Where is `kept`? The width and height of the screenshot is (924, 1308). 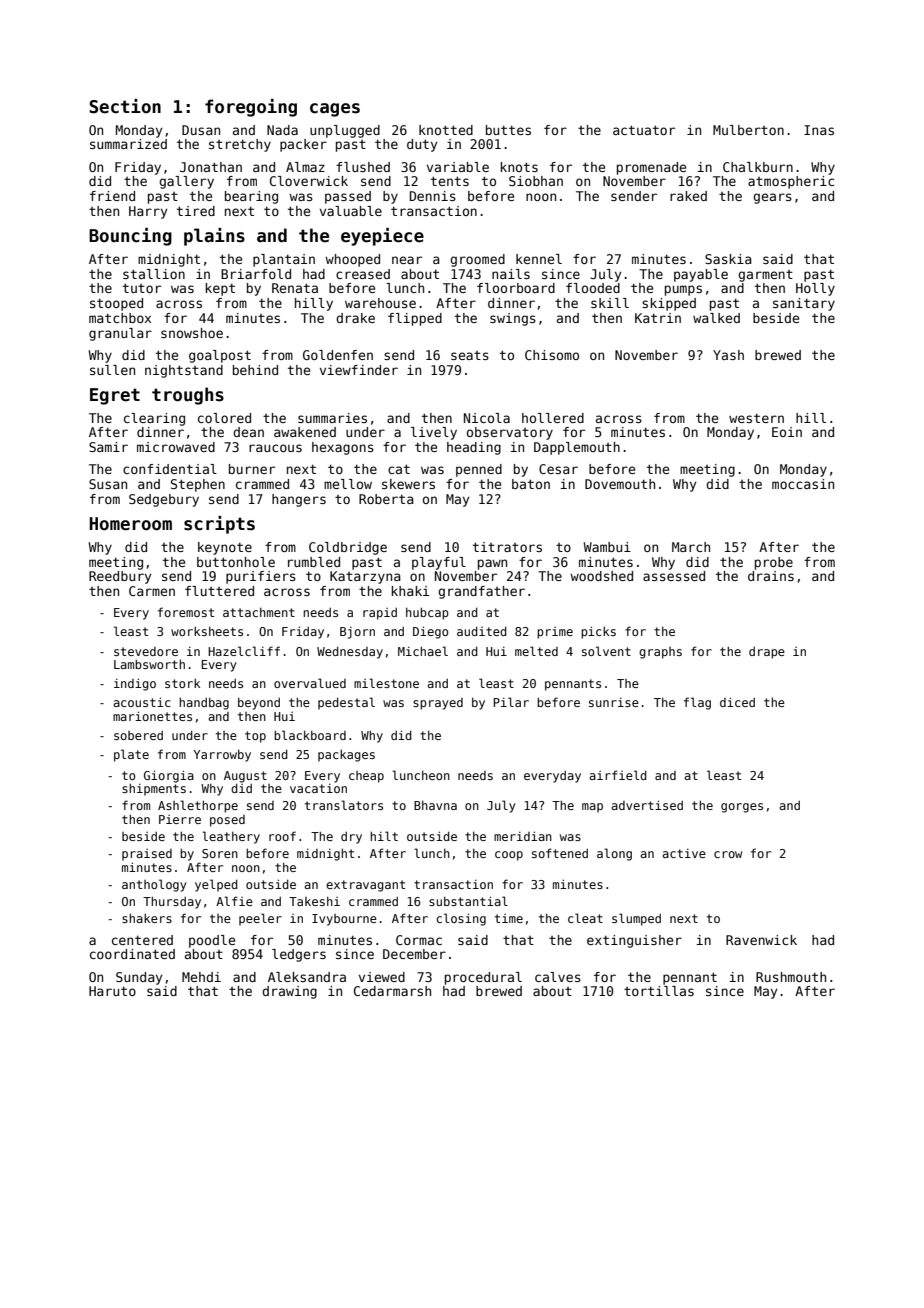 kept is located at coordinates (220, 289).
